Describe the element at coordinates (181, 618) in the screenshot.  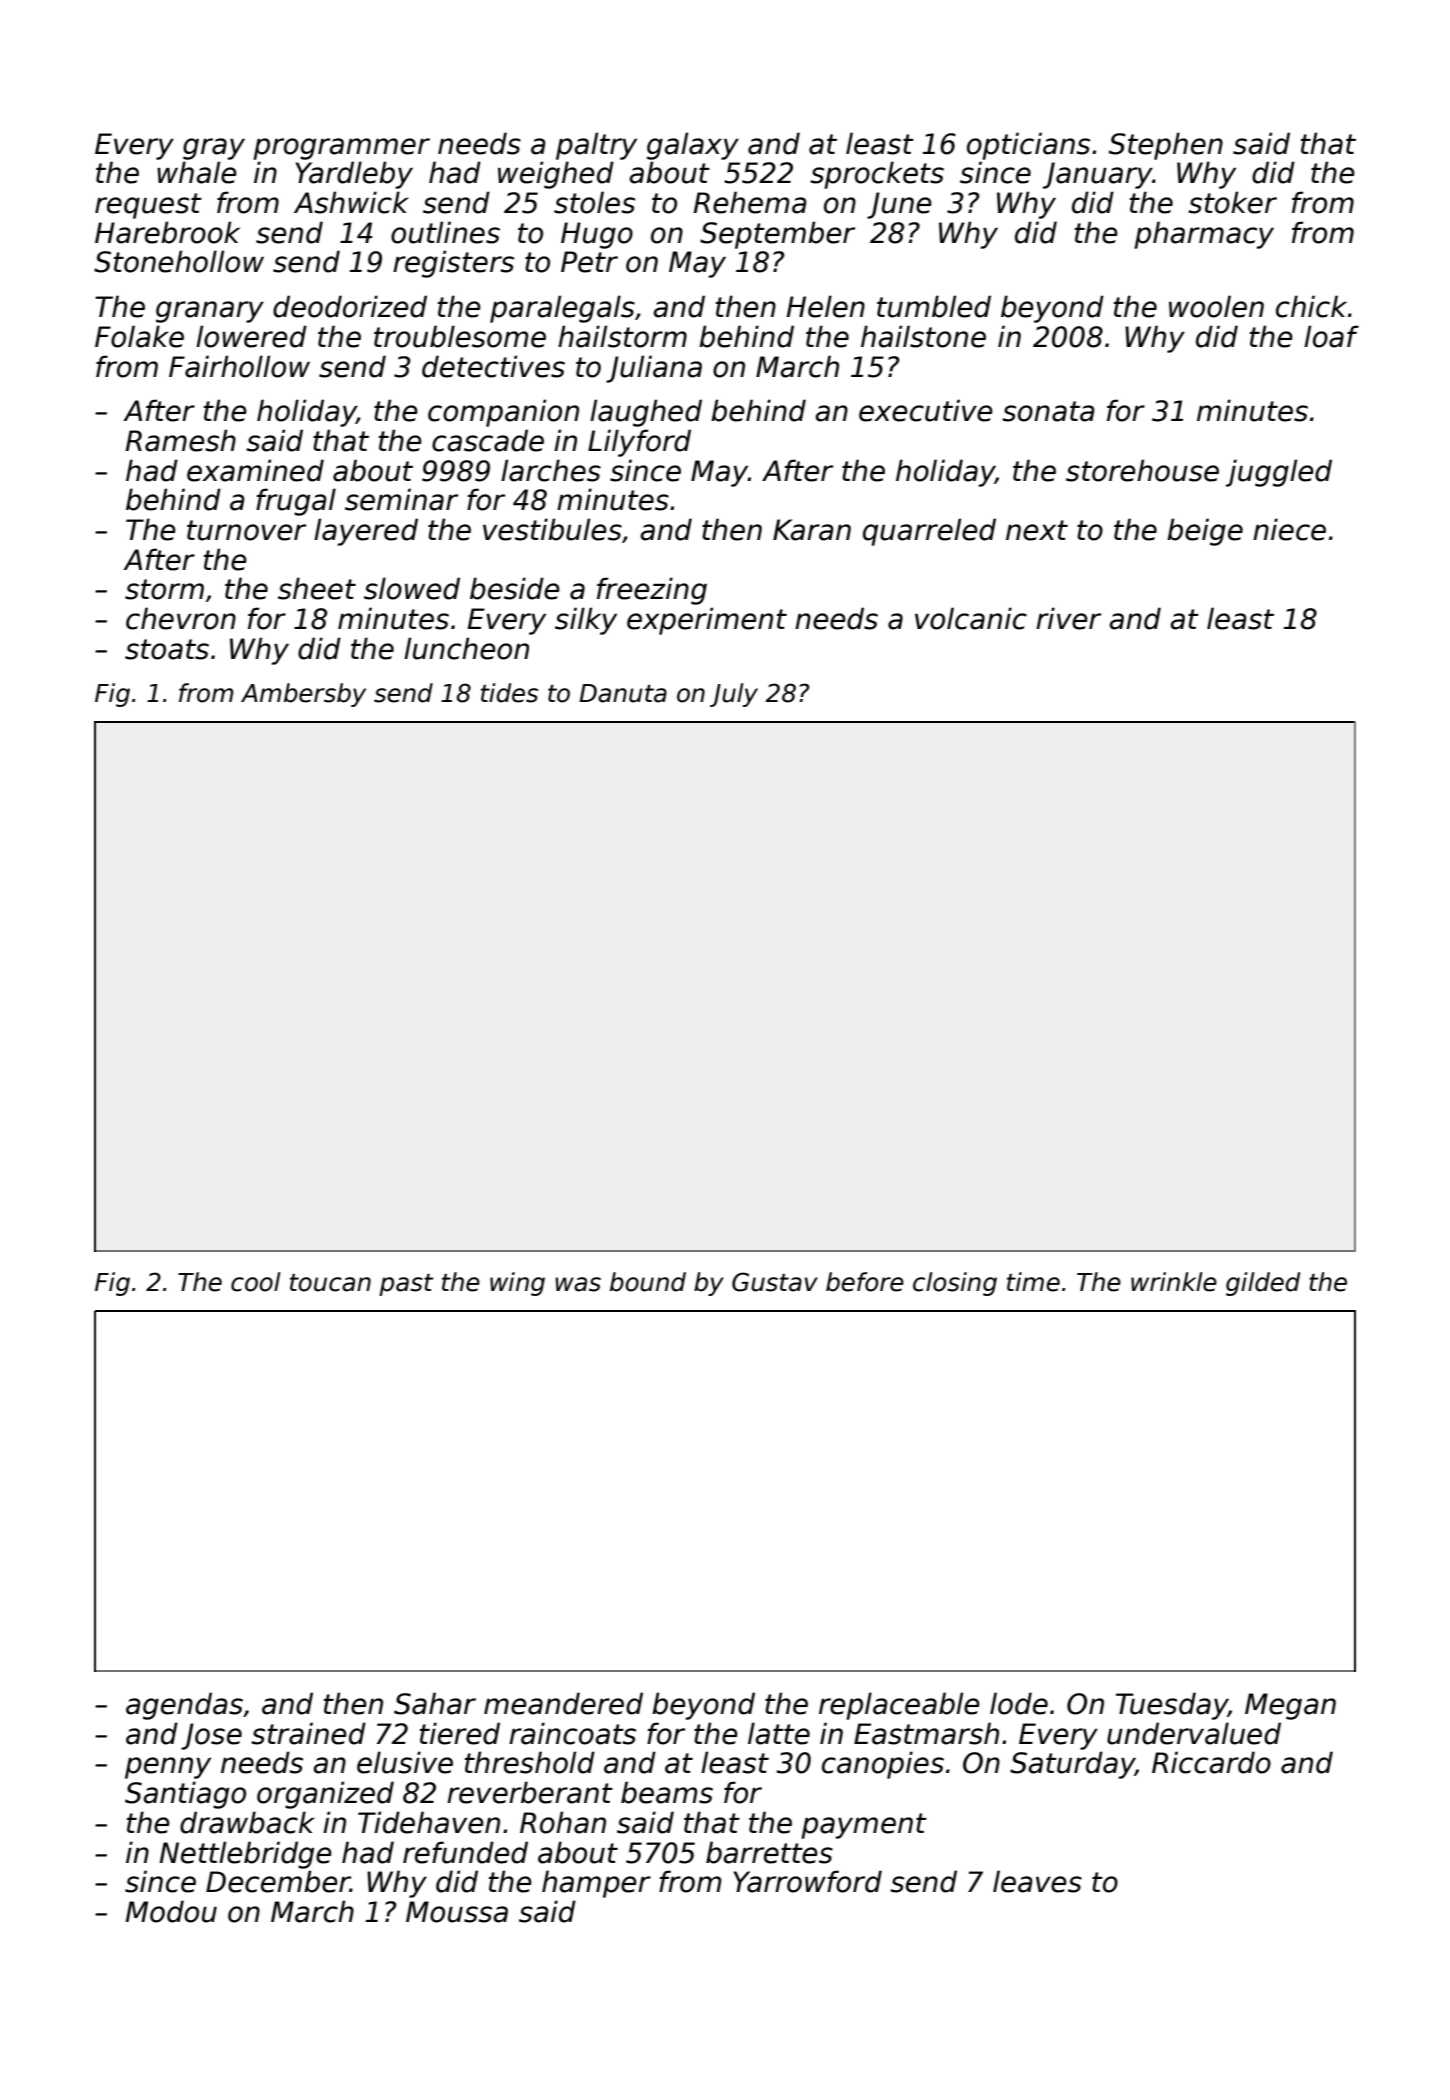
I see `chevron` at that location.
